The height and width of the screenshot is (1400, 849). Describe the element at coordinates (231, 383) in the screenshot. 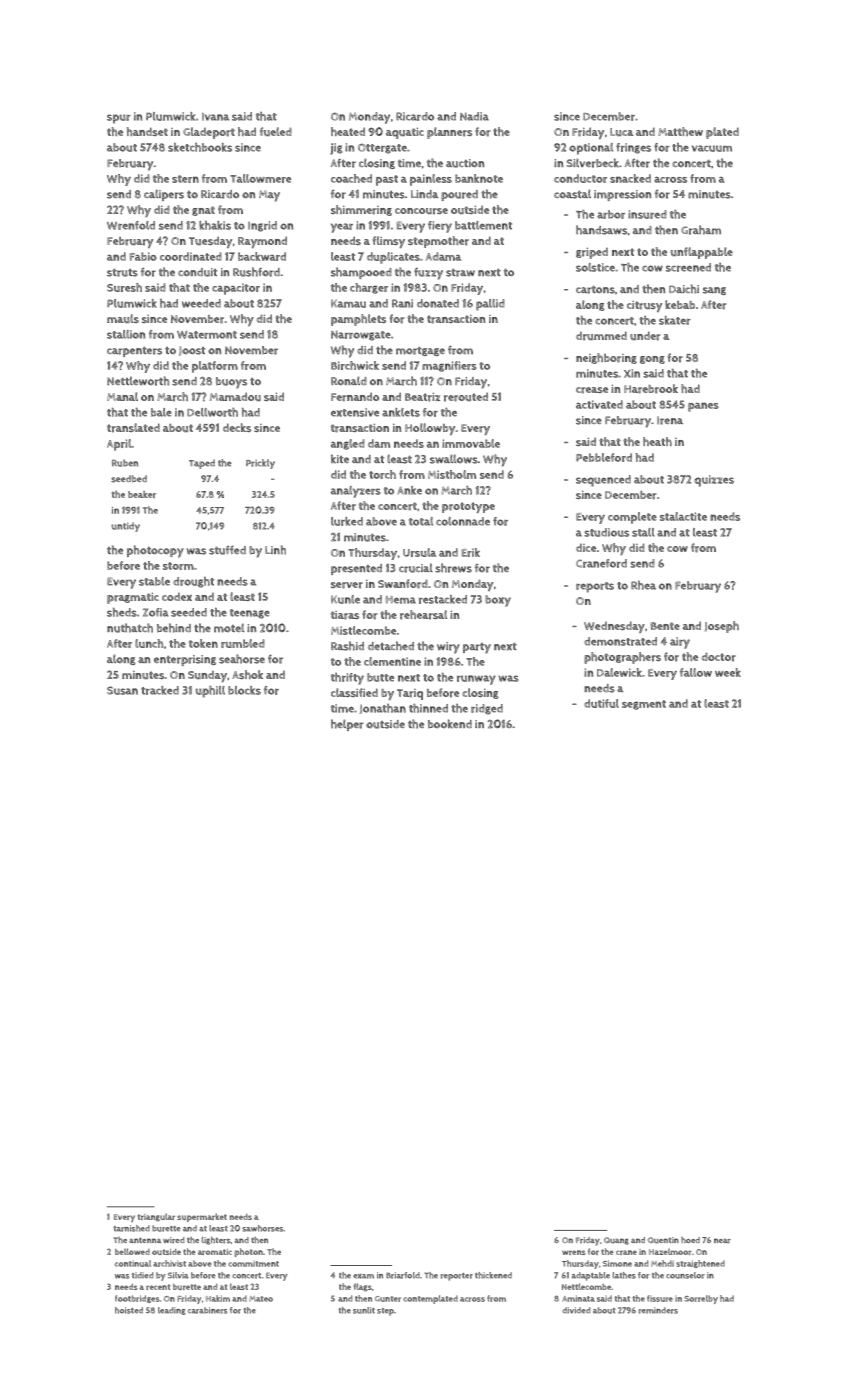

I see `buoys` at that location.
